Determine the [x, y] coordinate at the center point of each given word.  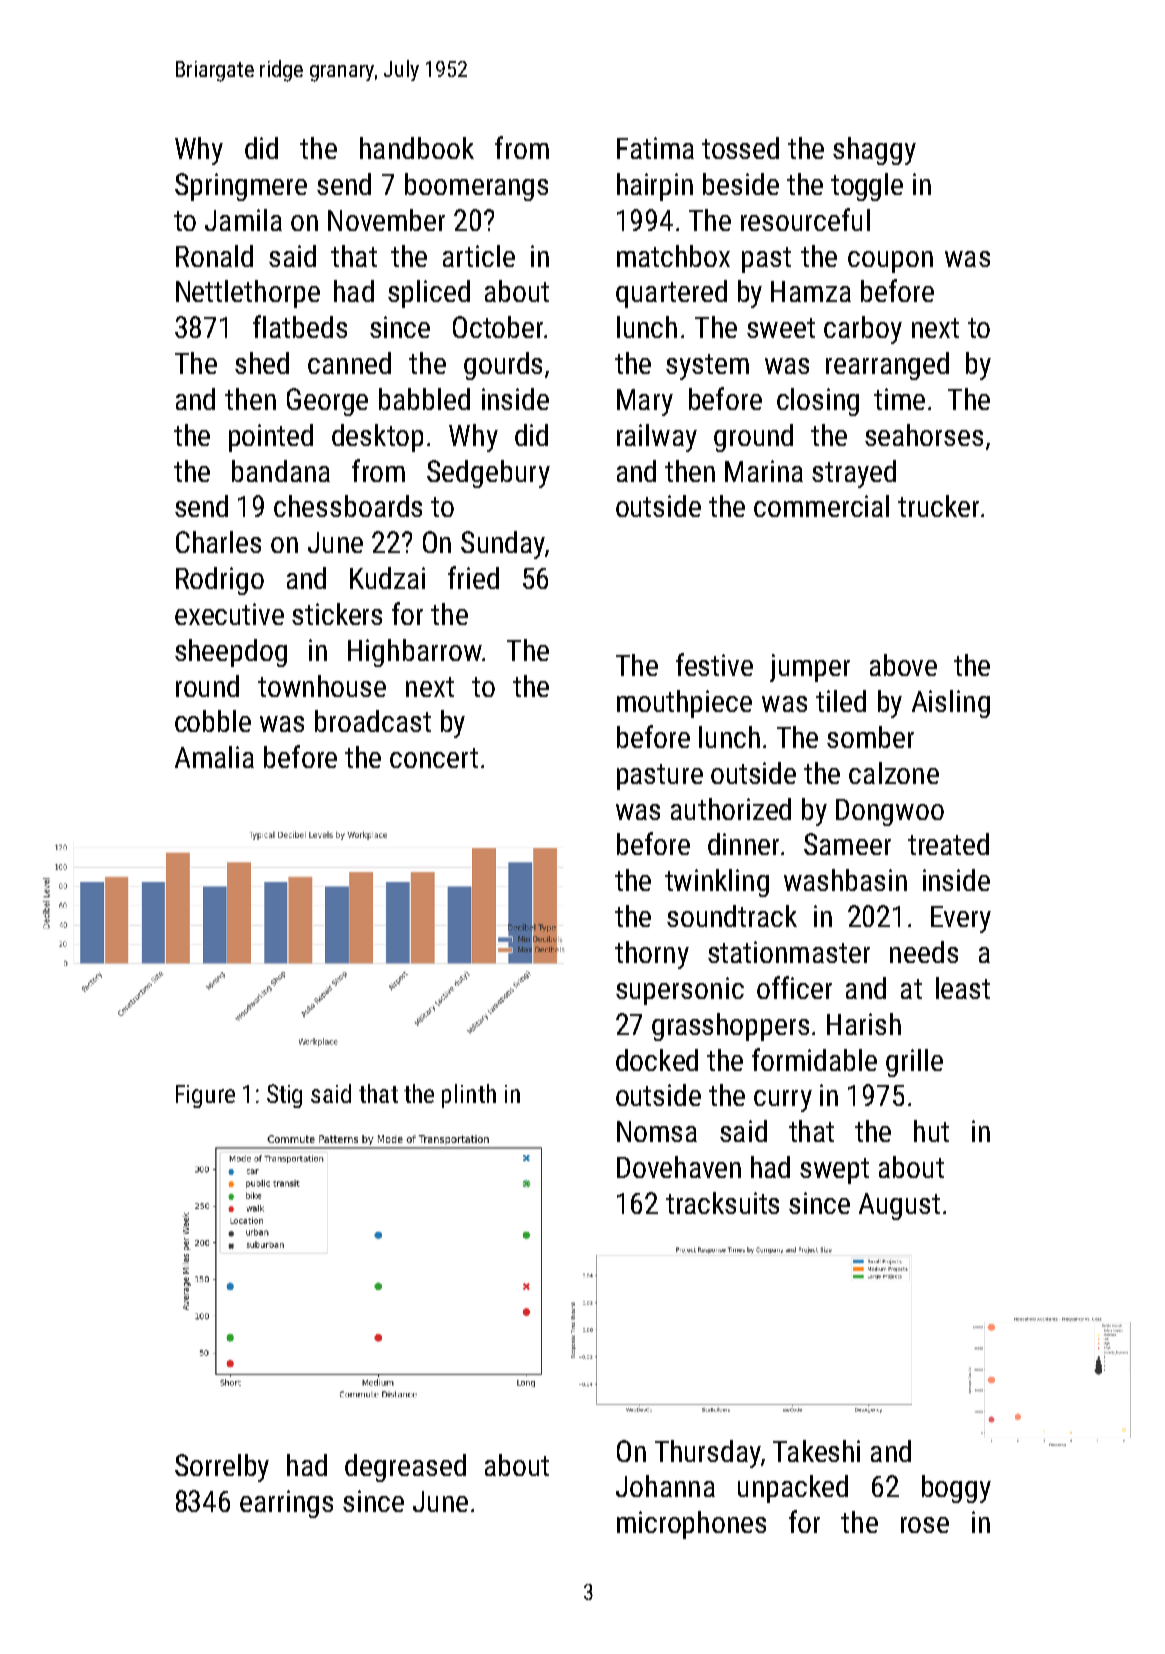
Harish [864, 1024]
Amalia [214, 757]
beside [741, 184]
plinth [469, 1096]
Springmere [241, 187]
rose [925, 1525]
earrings [286, 1504]
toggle [867, 187]
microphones [691, 1525]
